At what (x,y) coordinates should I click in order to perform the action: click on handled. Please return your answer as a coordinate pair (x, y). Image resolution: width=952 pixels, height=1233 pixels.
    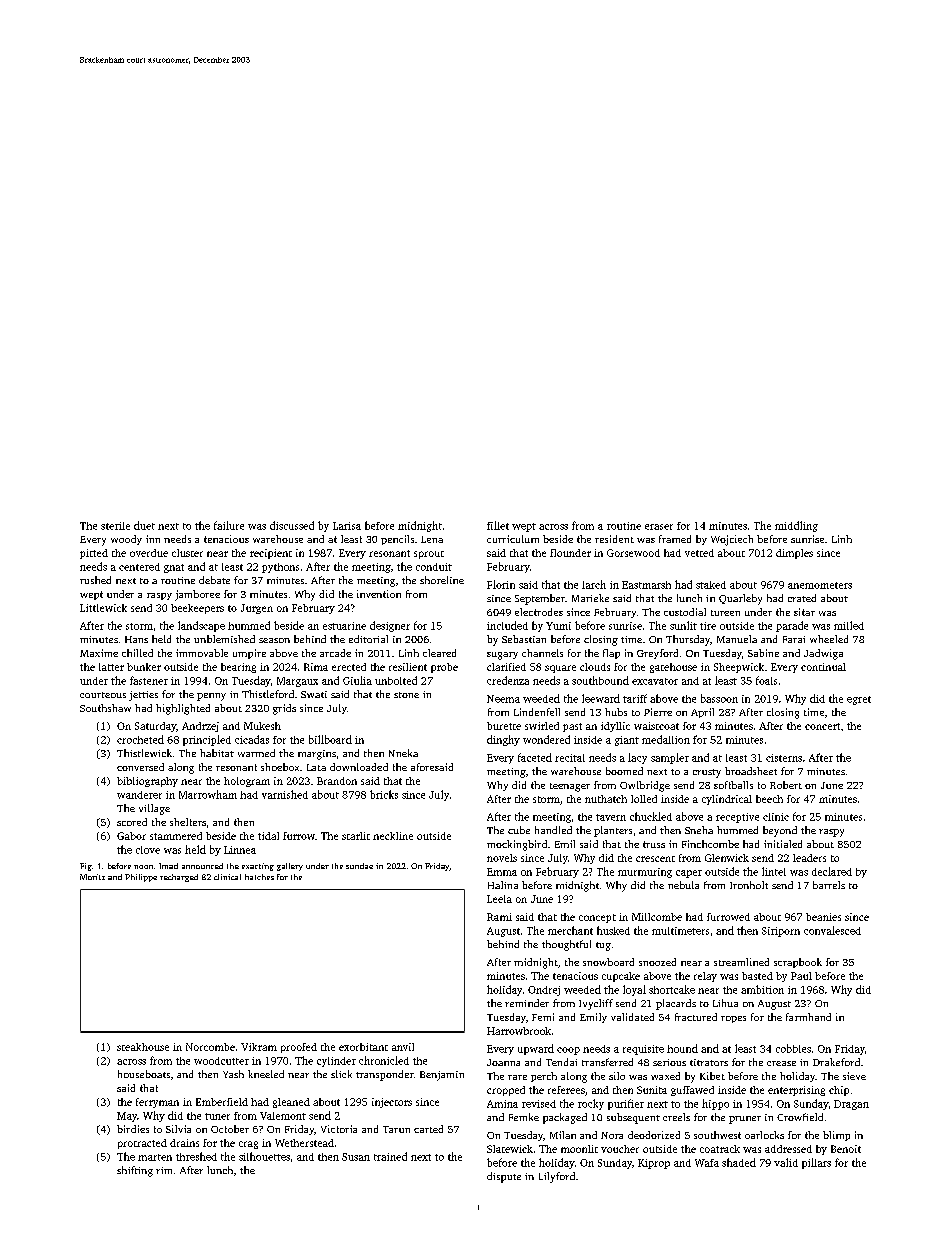
    Looking at the image, I should click on (553, 830).
